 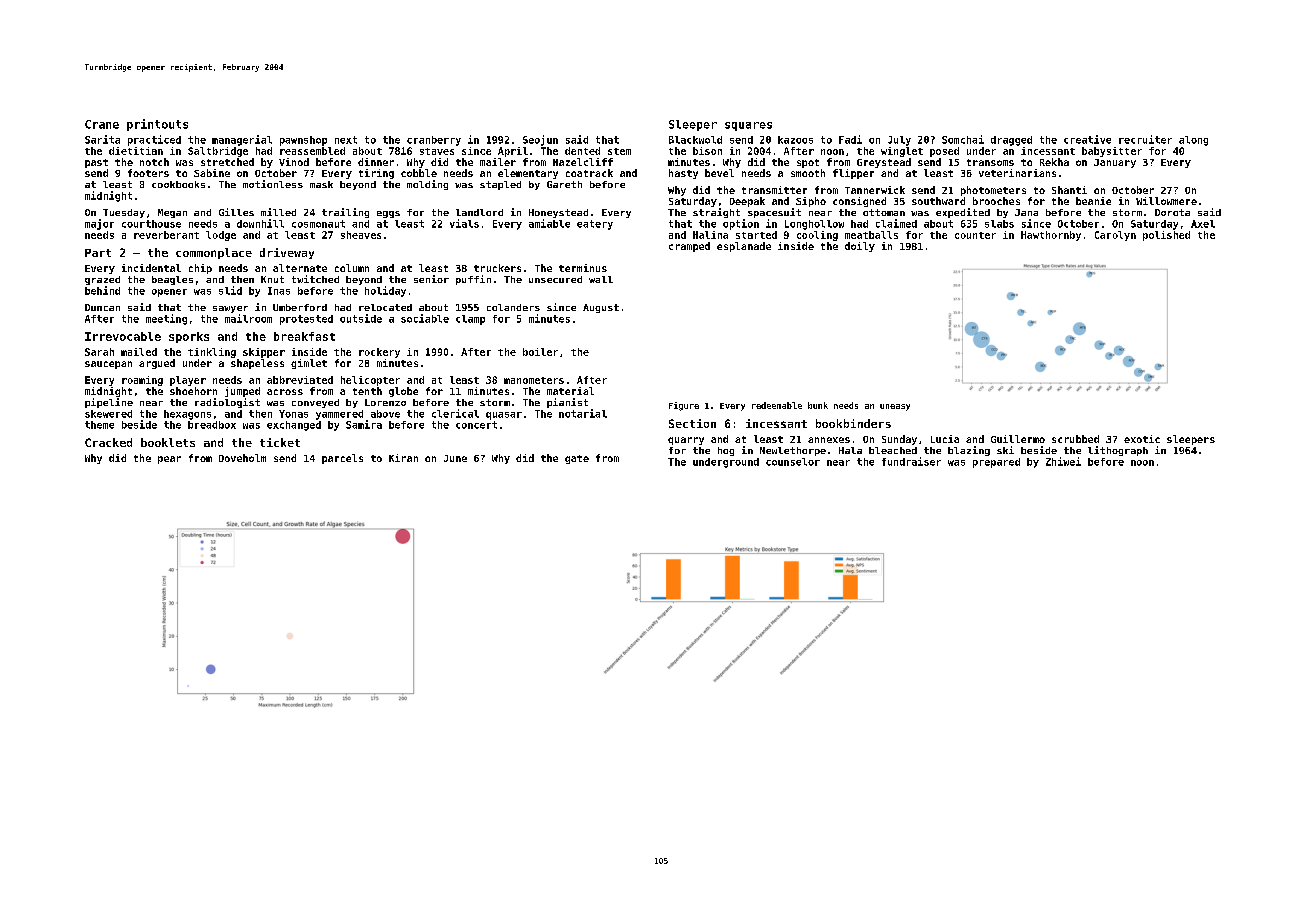 What do you see at coordinates (306, 320) in the screenshot?
I see `protested` at bounding box center [306, 320].
